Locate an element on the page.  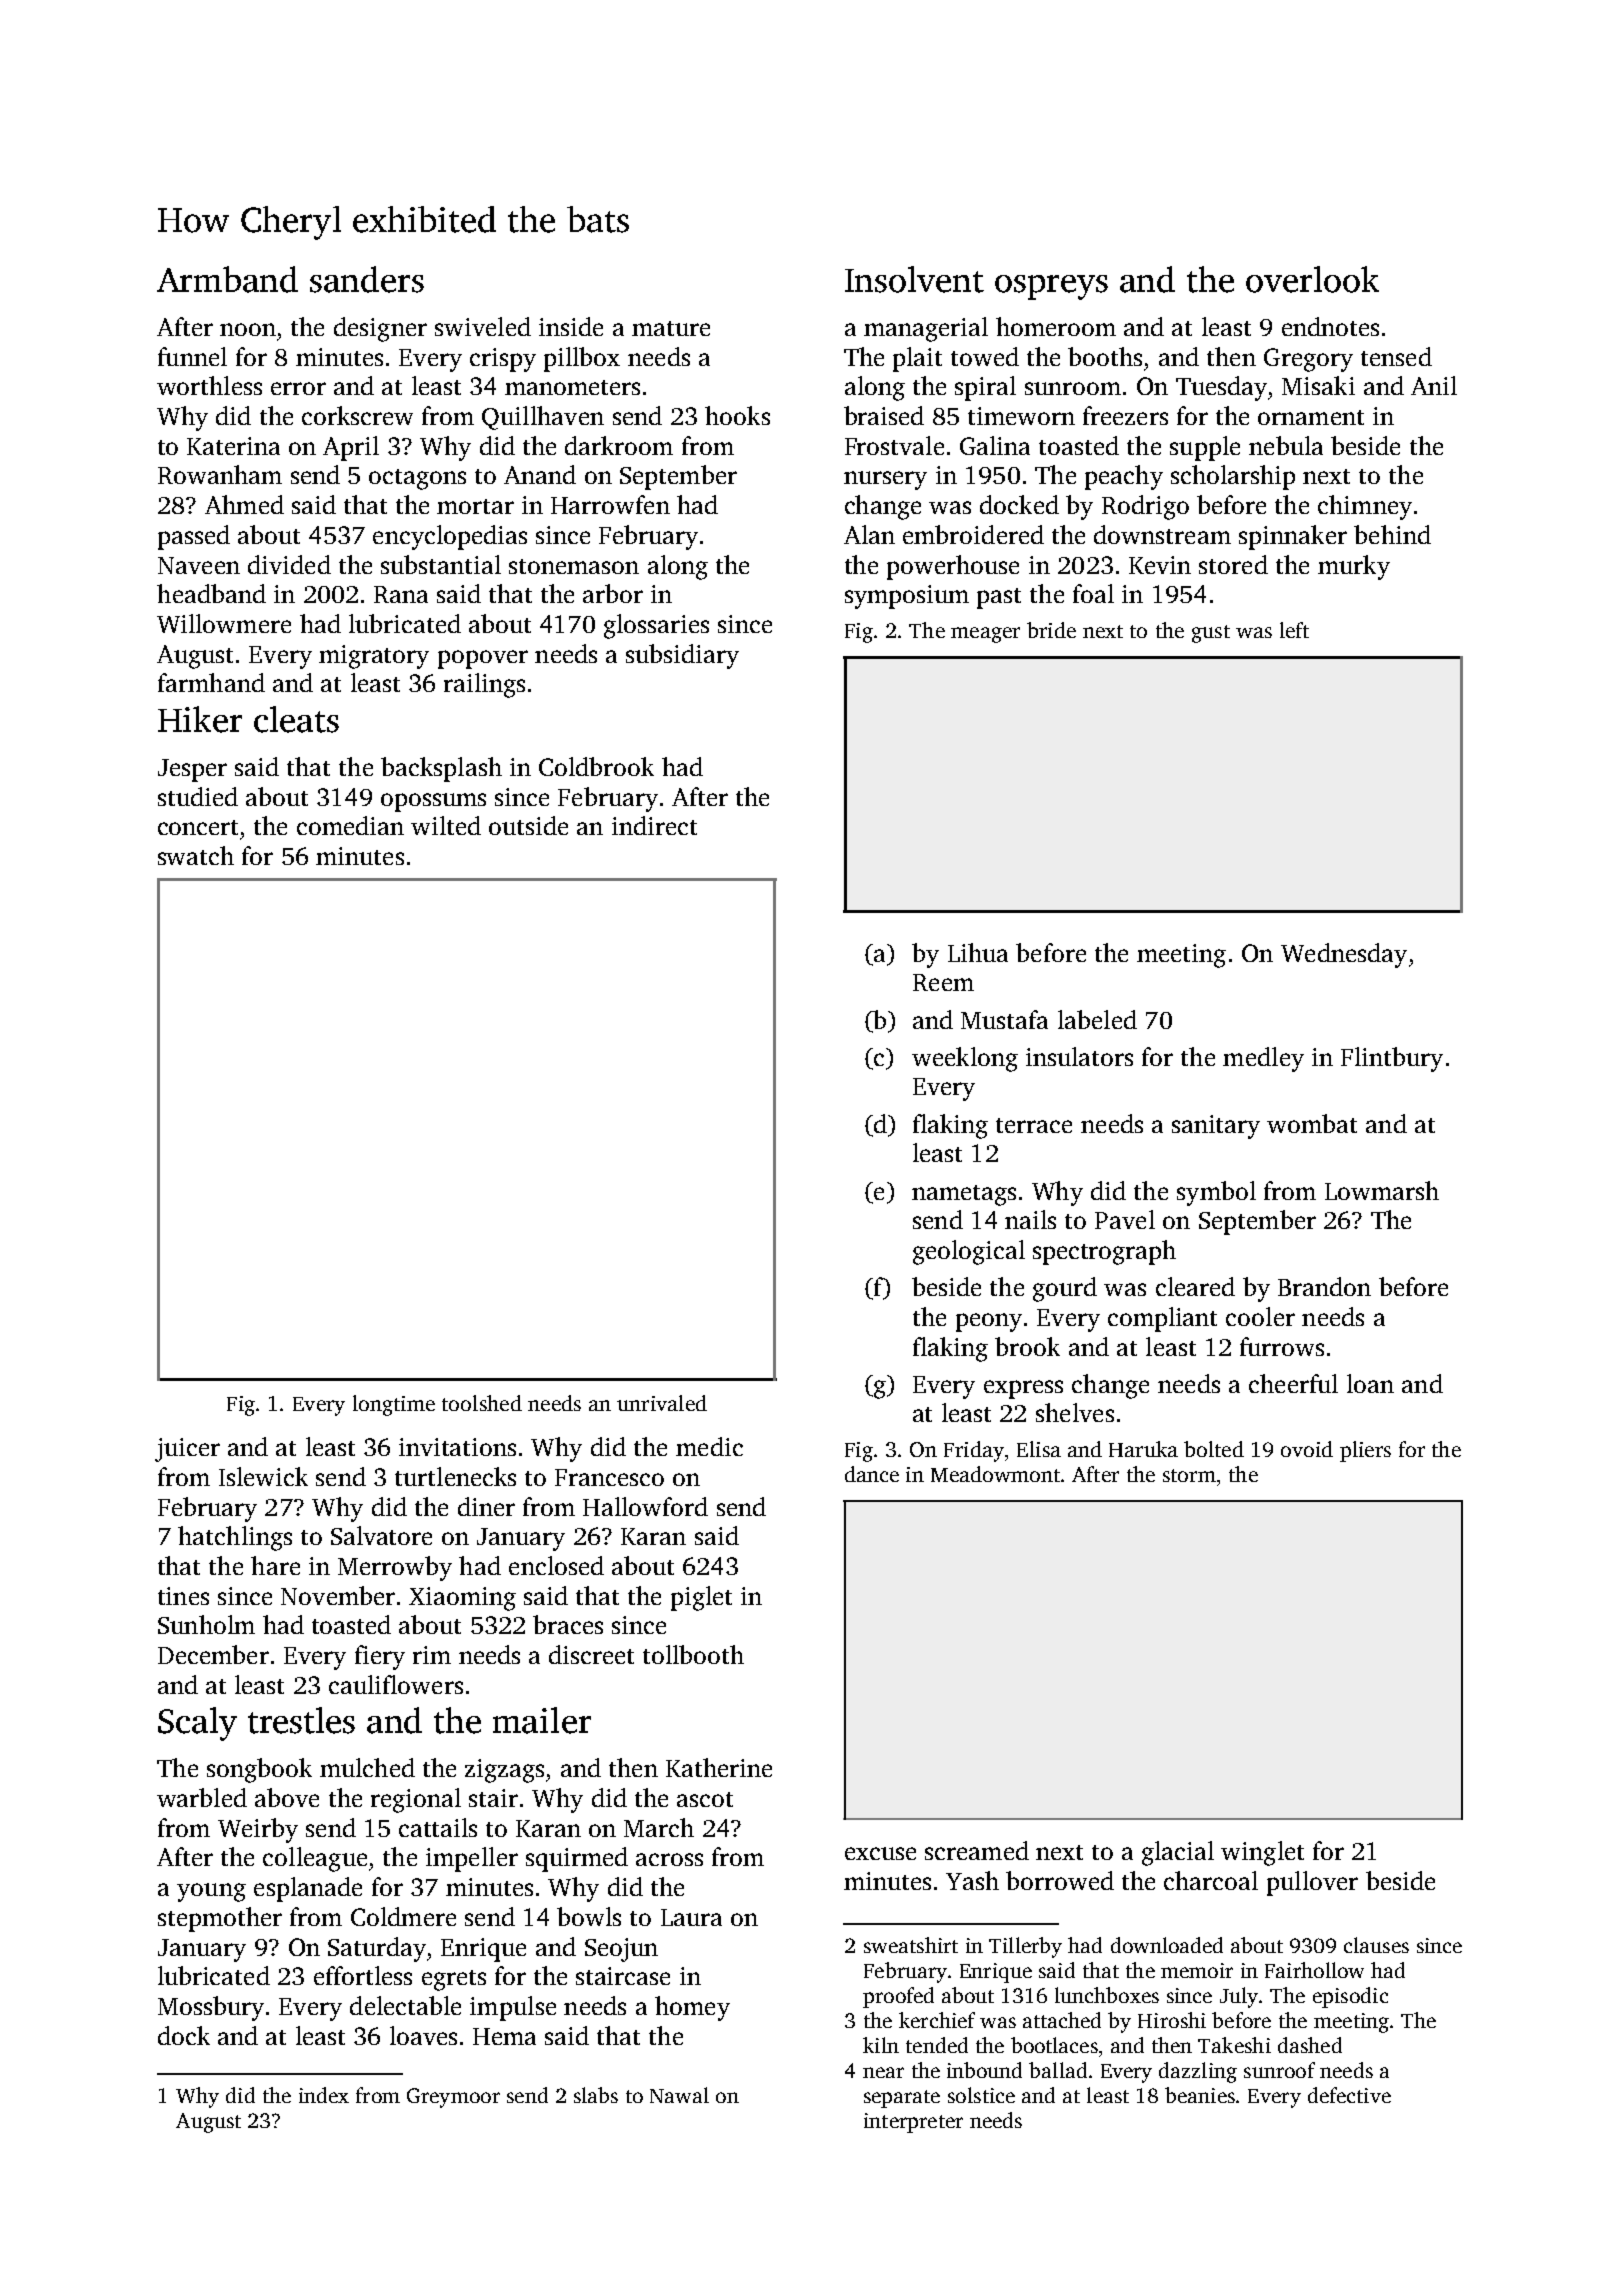
index is located at coordinates (324, 2095).
